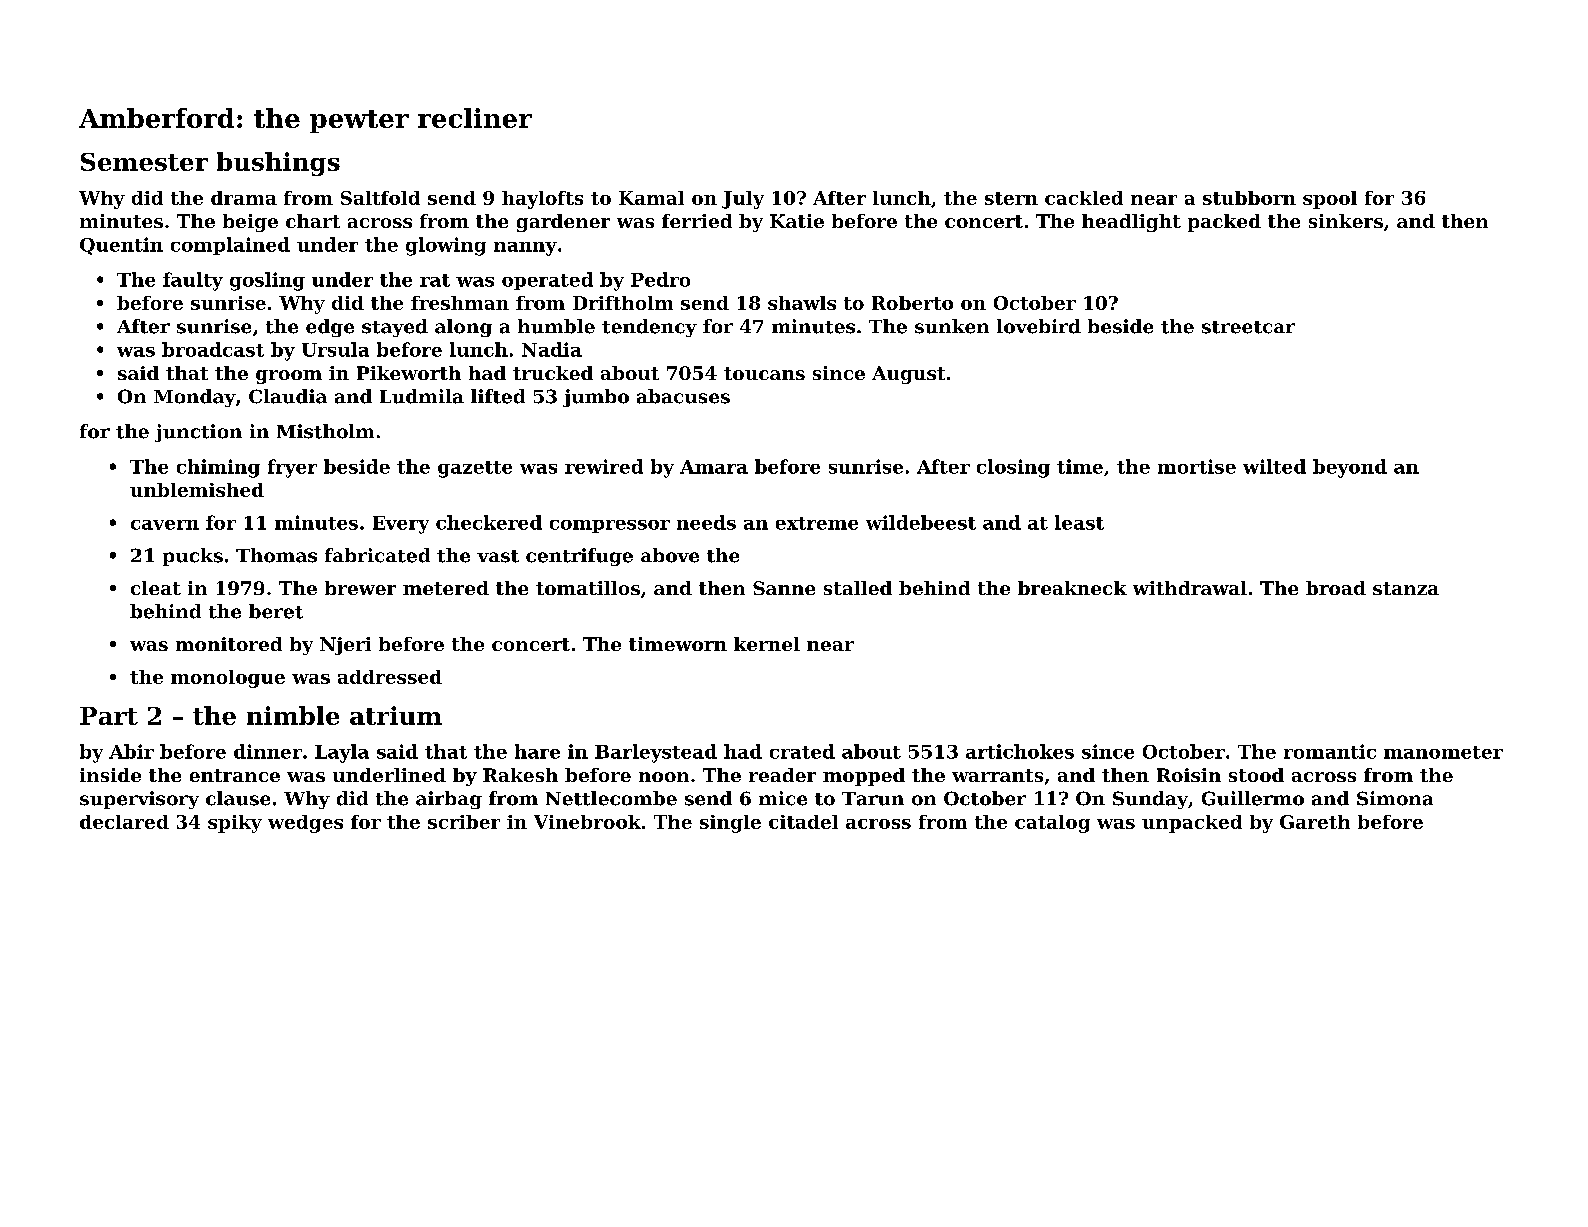 The width and height of the screenshot is (1588, 1227). Describe the element at coordinates (656, 753) in the screenshot. I see `Barleystead` at that location.
